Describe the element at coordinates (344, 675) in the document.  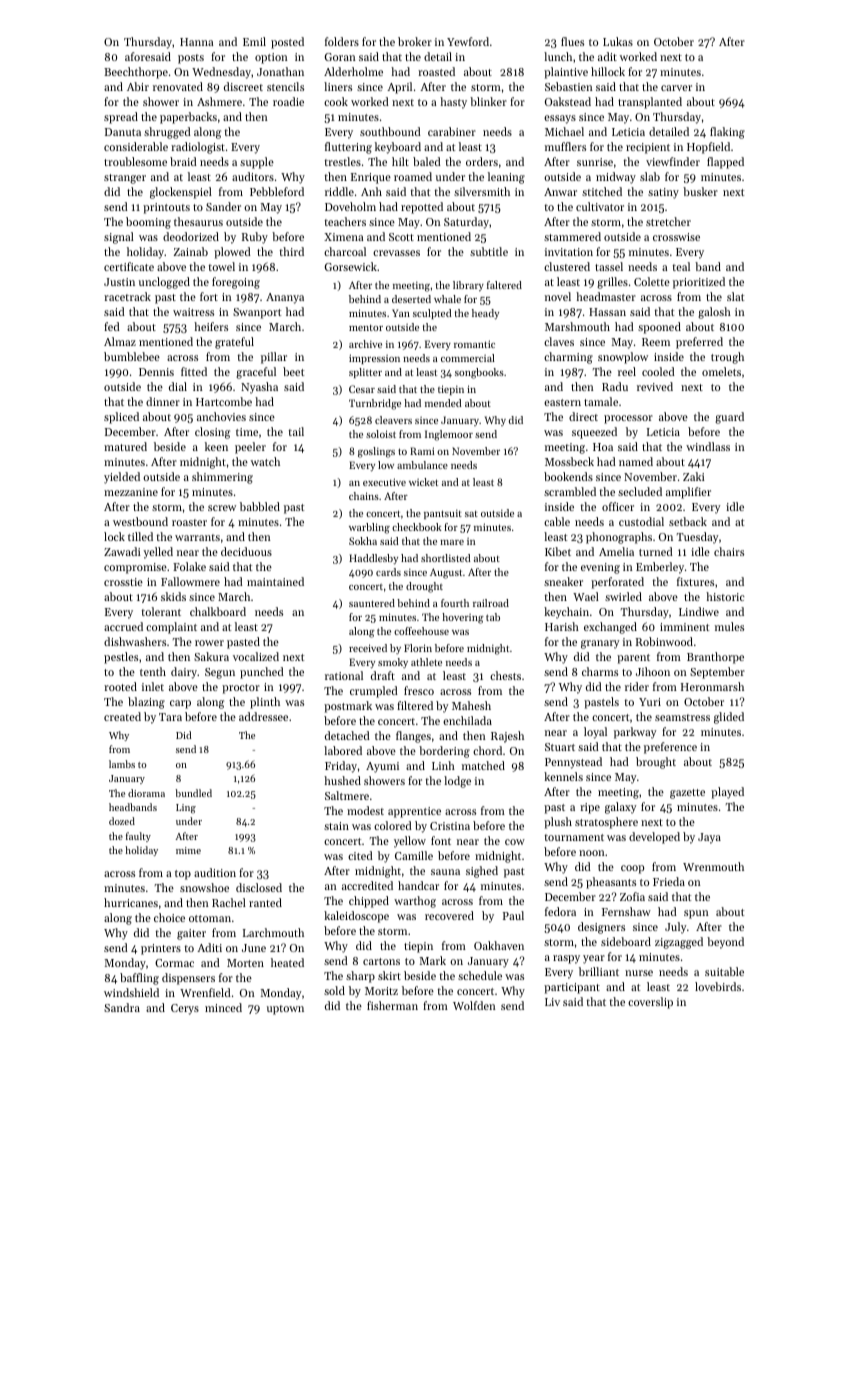
I see `rational` at that location.
